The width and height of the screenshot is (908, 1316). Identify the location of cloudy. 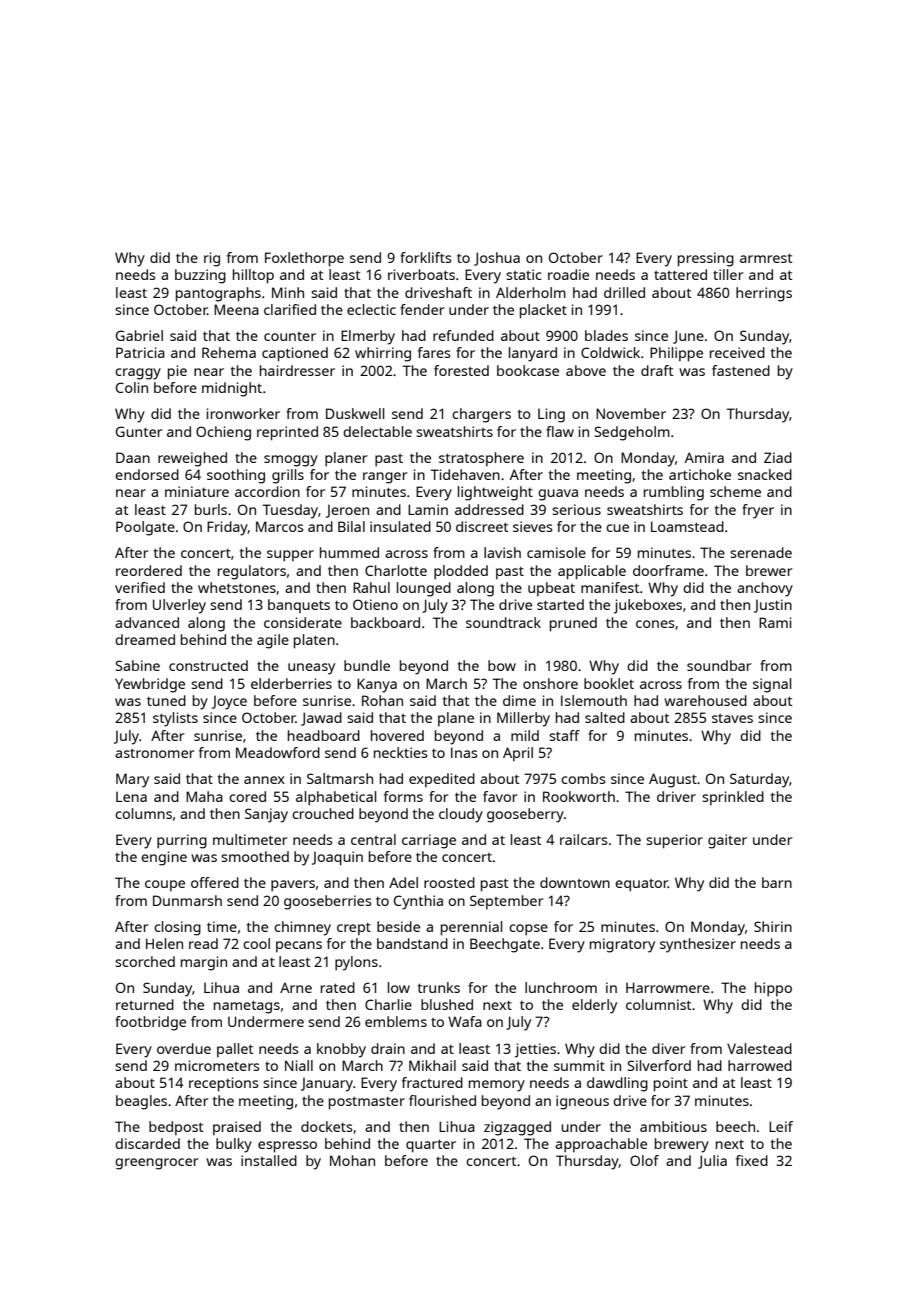
(461, 815).
